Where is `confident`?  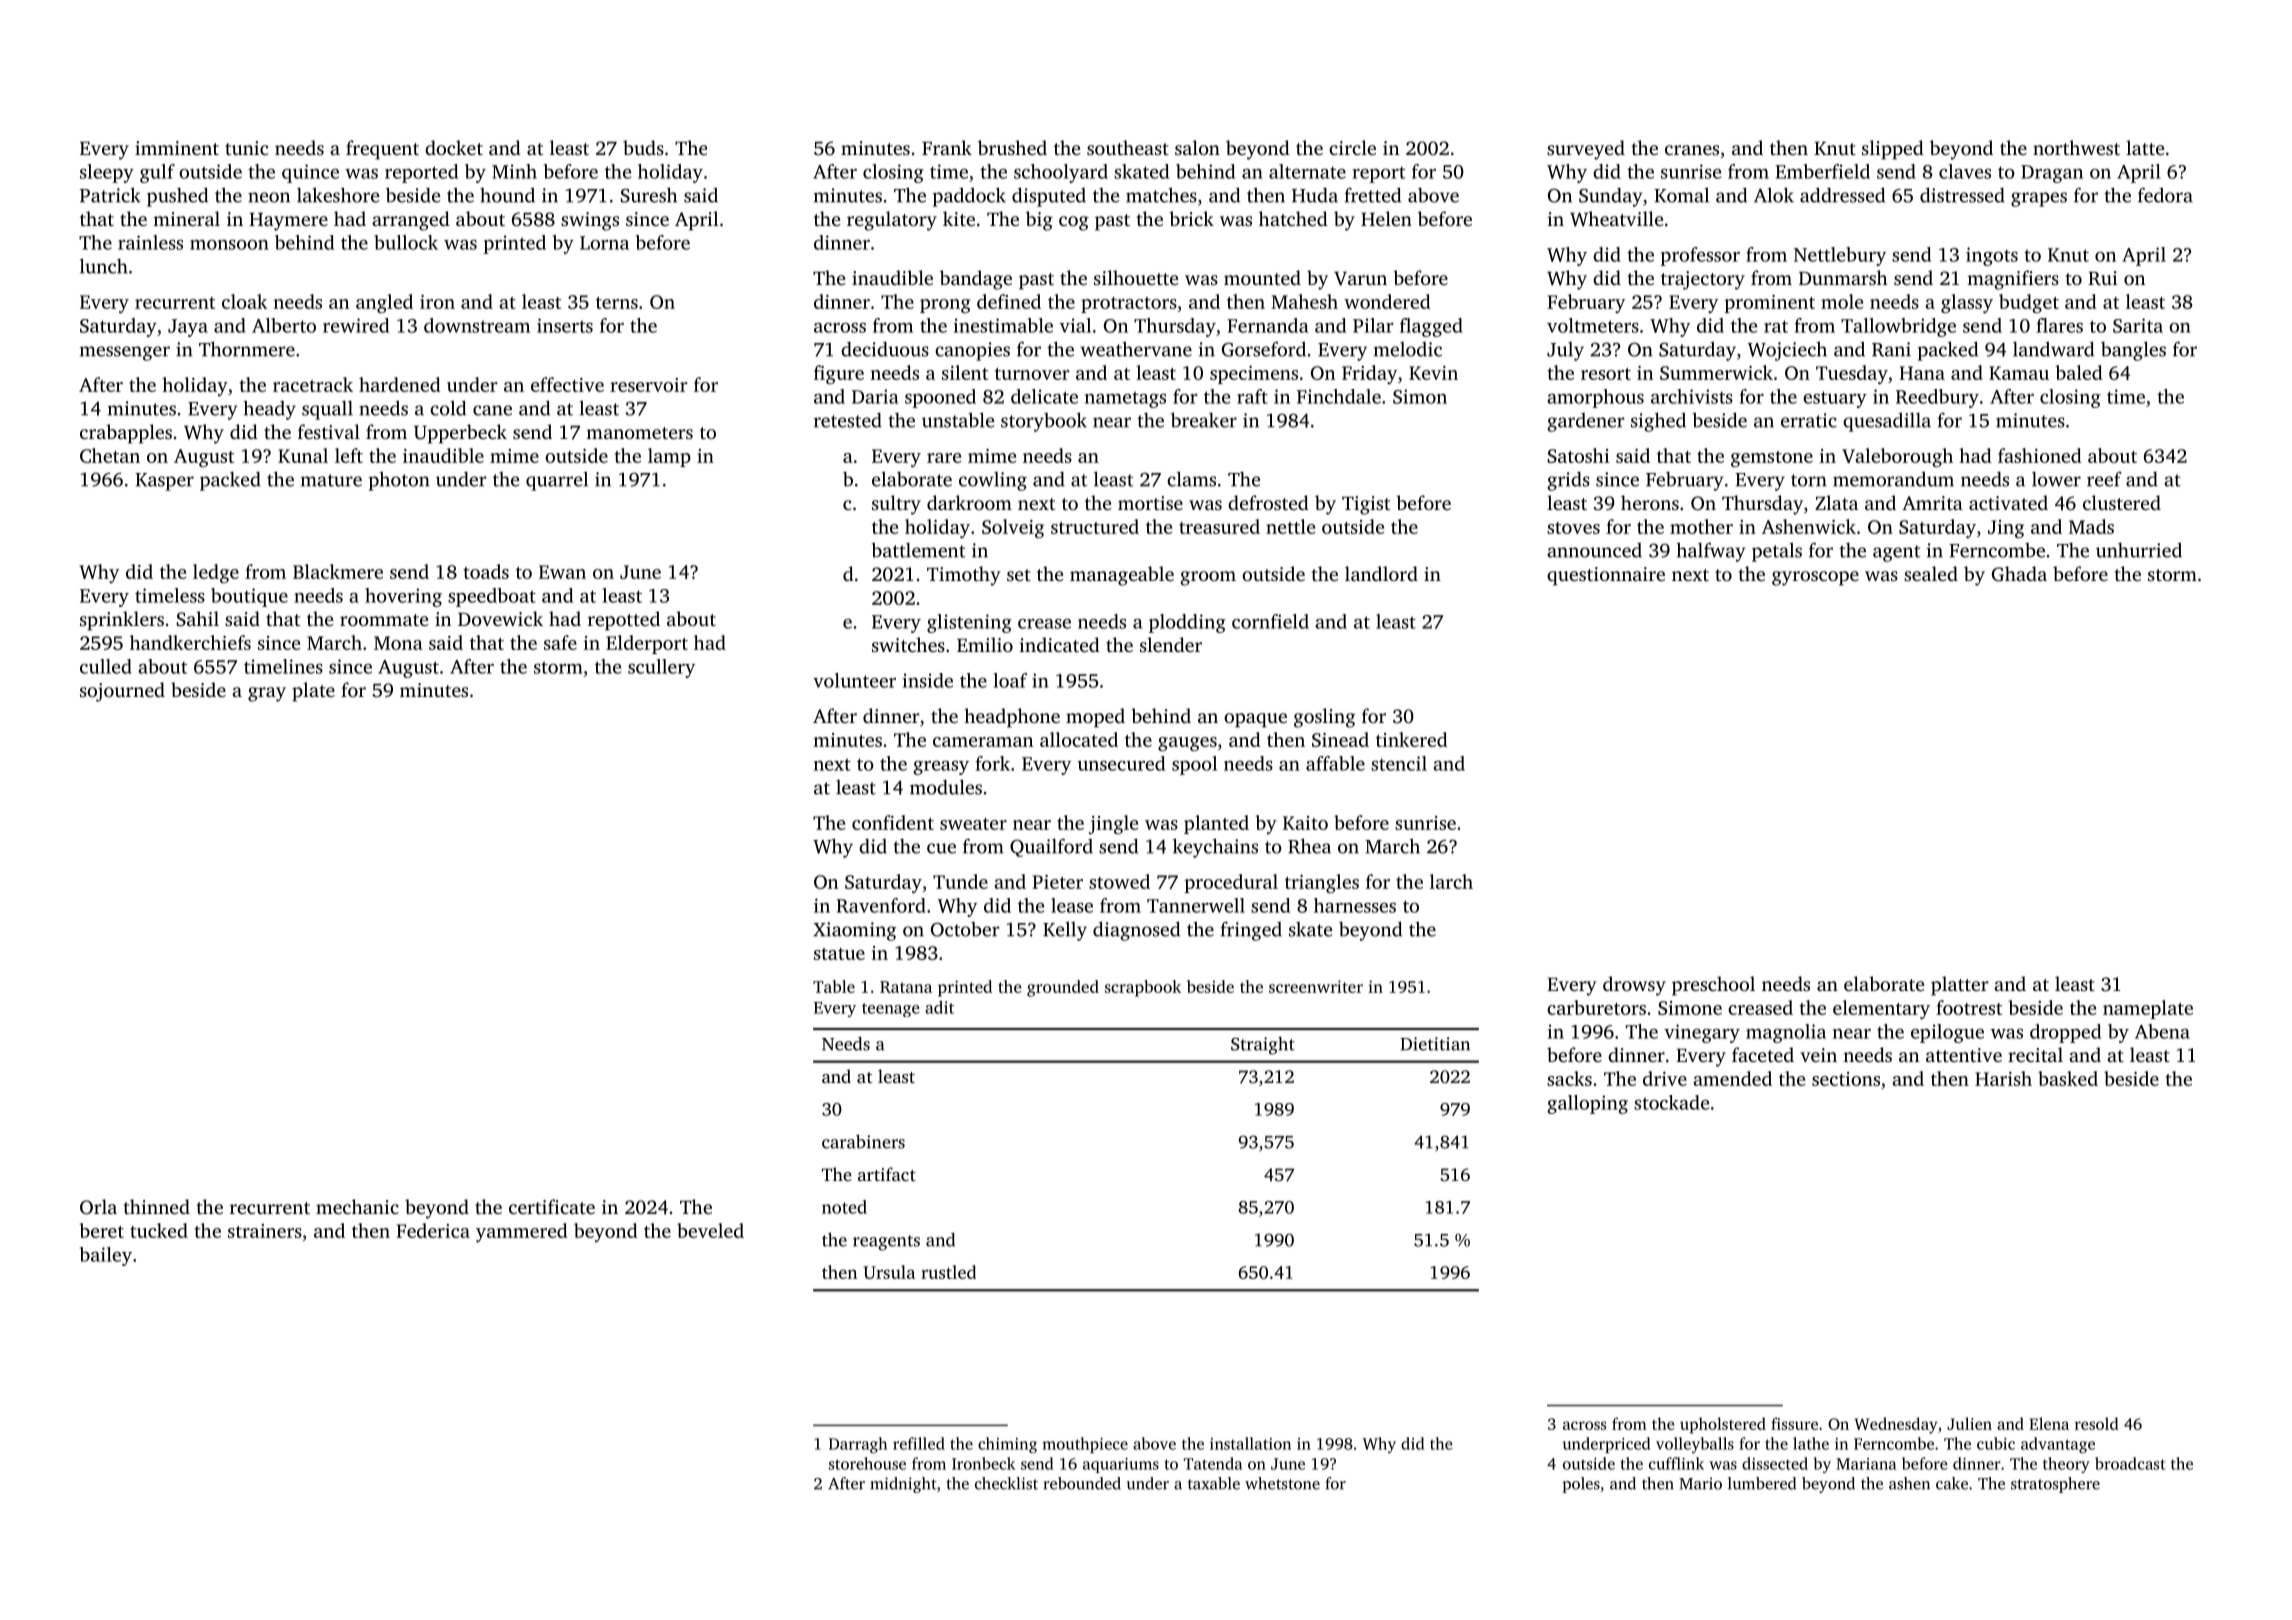
confident is located at coordinates (893, 822).
